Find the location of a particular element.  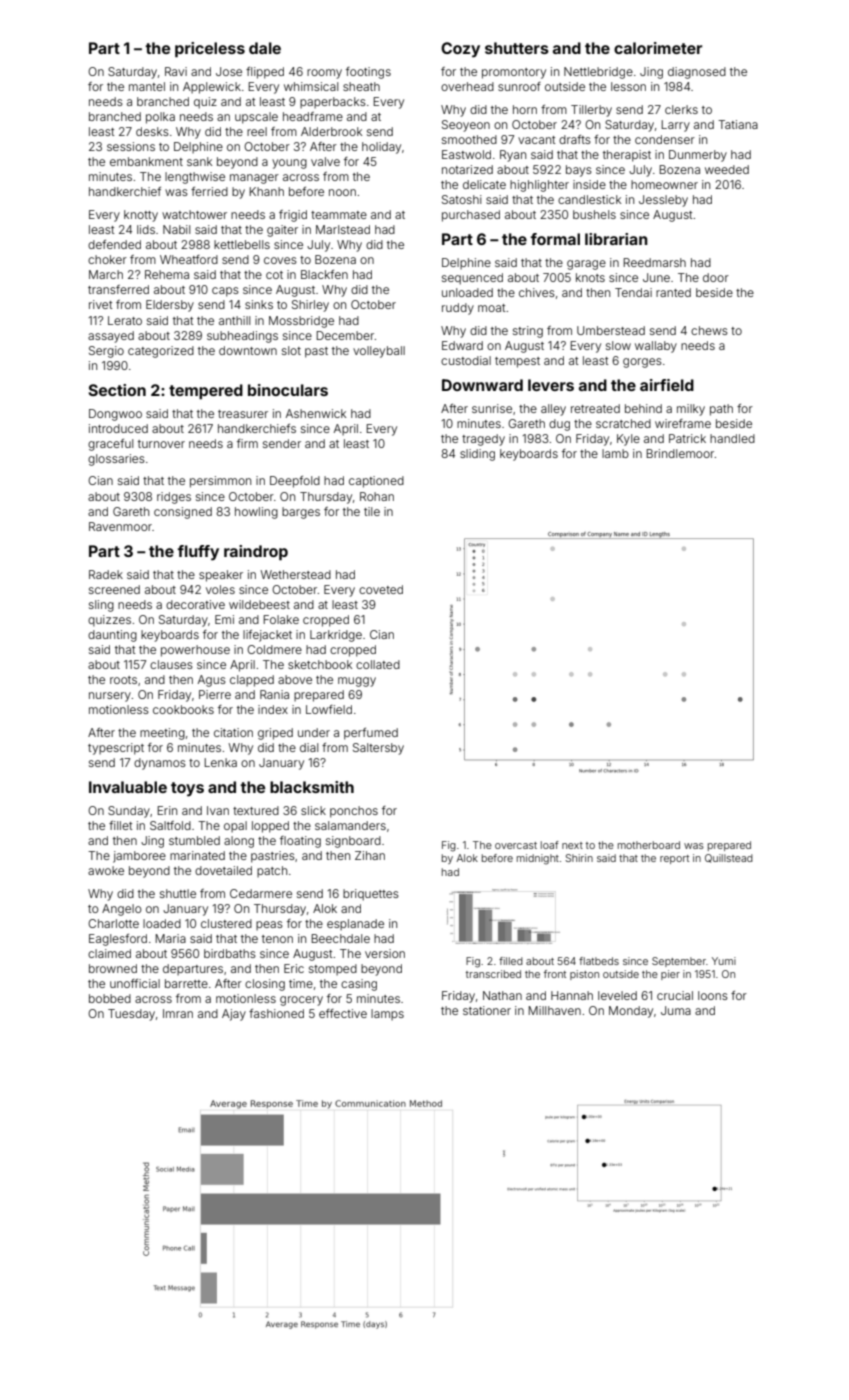

Eldersby is located at coordinates (170, 306).
